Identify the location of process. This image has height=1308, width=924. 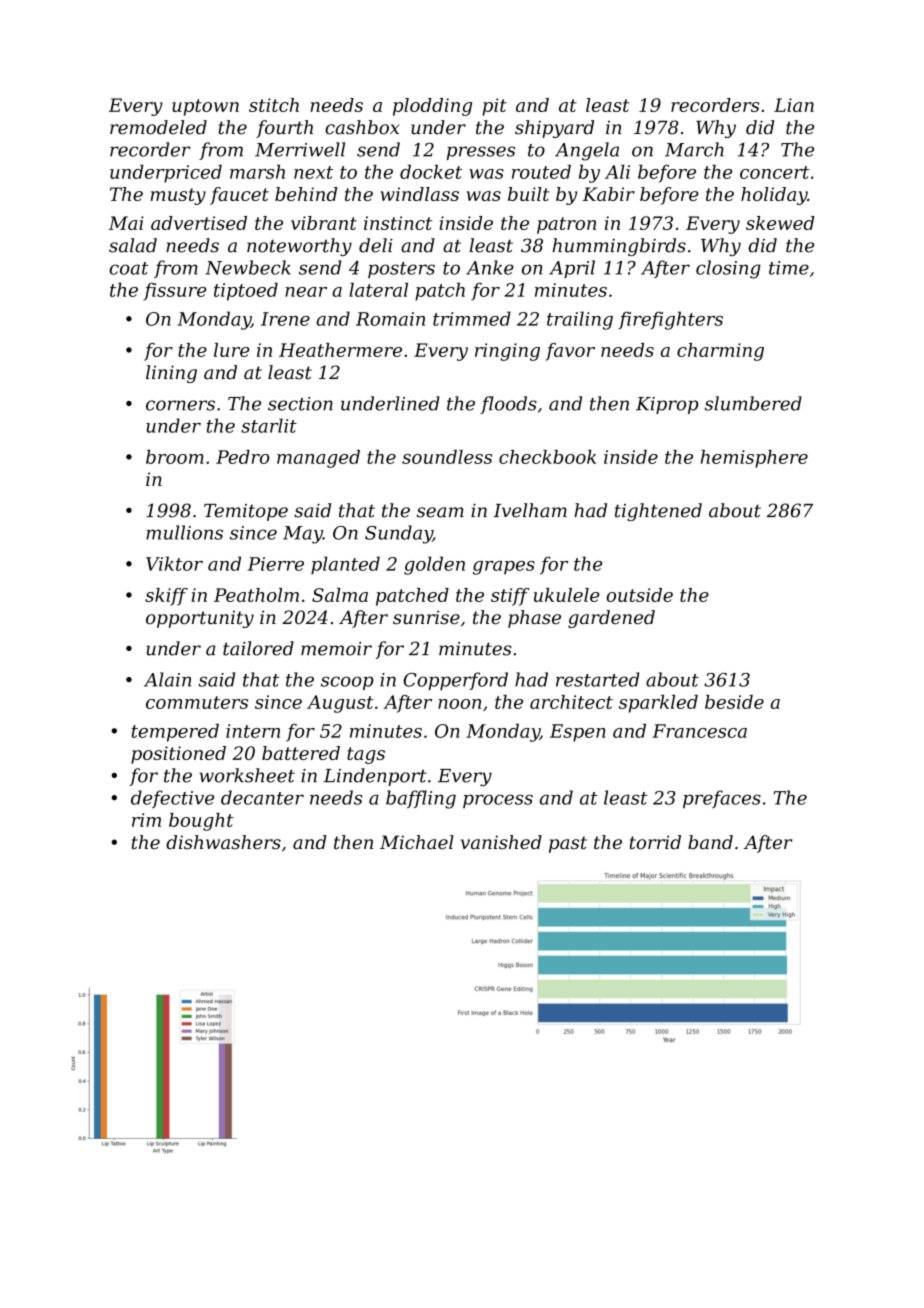
(498, 801).
